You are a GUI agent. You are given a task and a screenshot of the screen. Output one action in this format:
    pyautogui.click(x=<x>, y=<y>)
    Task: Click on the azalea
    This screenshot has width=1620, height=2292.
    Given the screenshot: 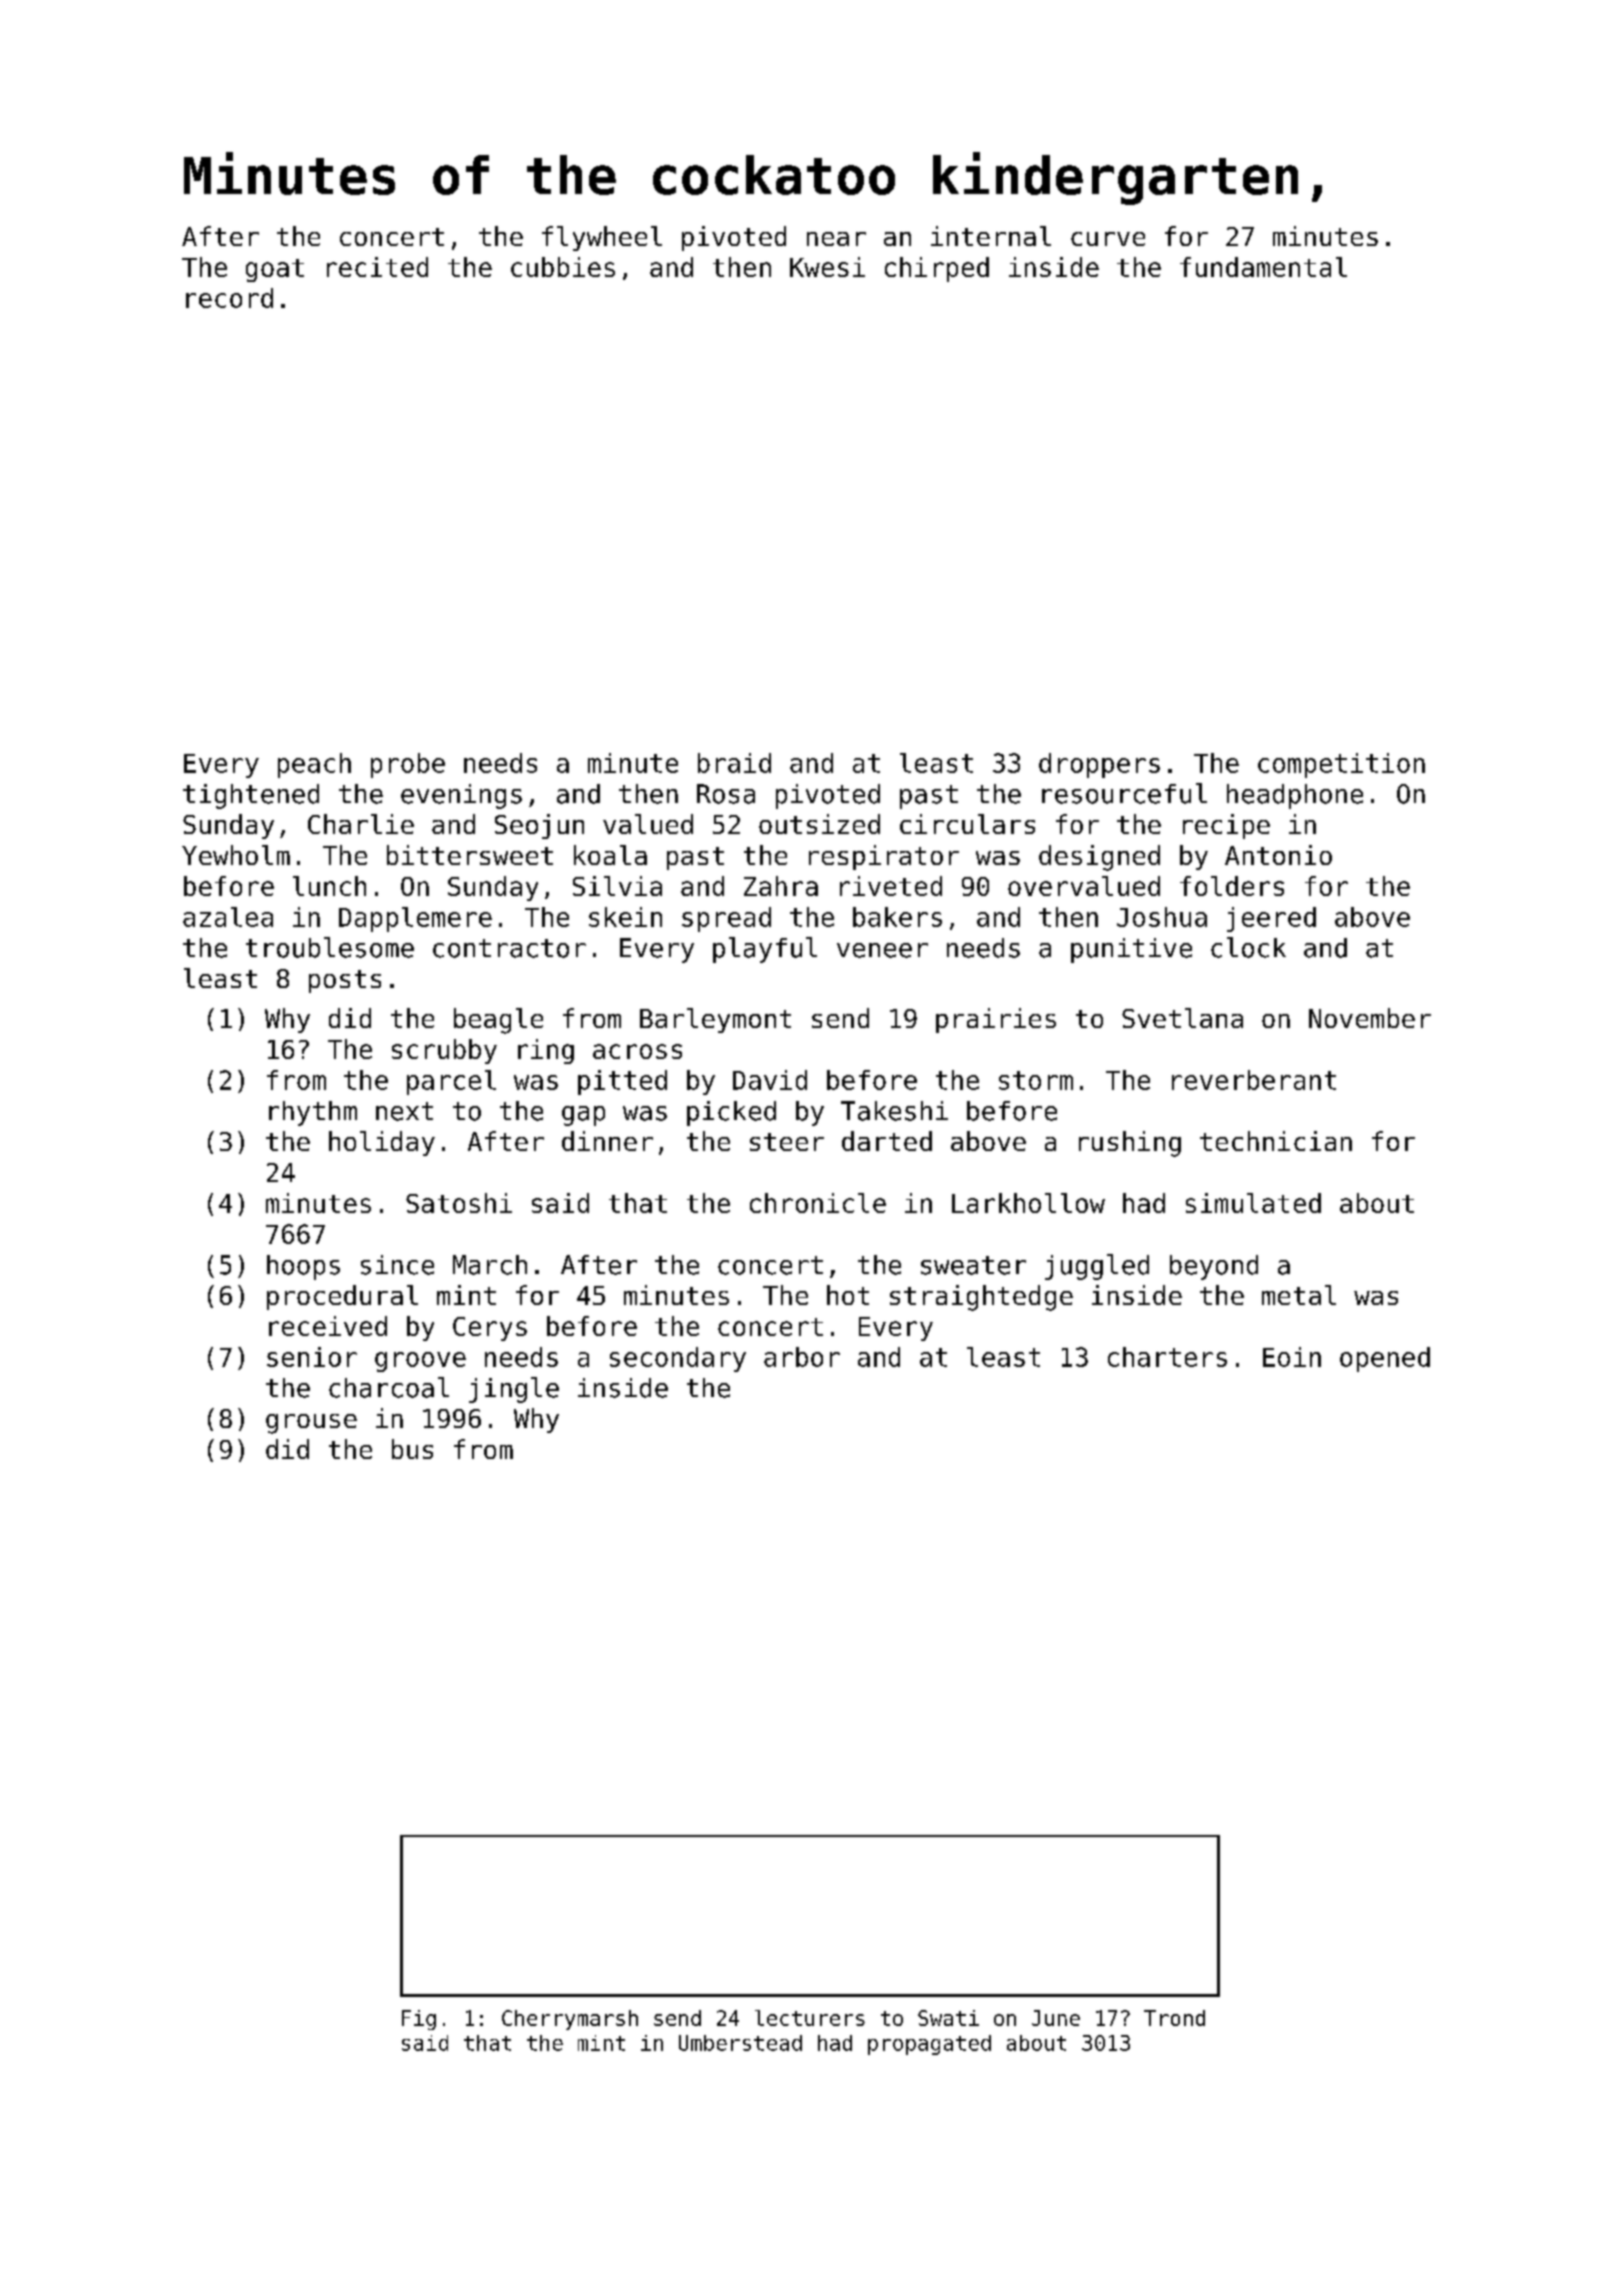 What is the action you would take?
    pyautogui.click(x=228, y=917)
